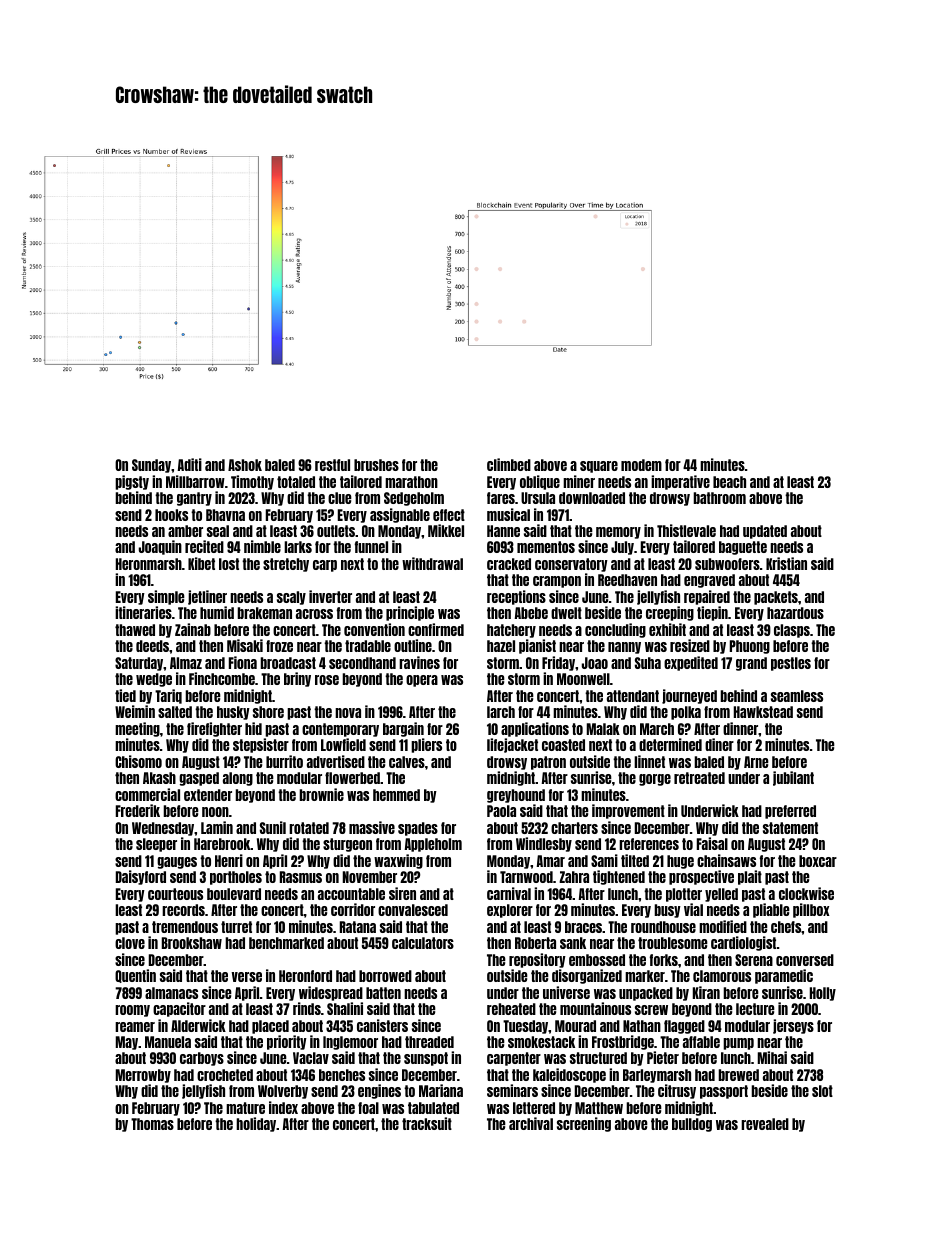 The image size is (952, 1233). I want to click on modem, so click(641, 465).
